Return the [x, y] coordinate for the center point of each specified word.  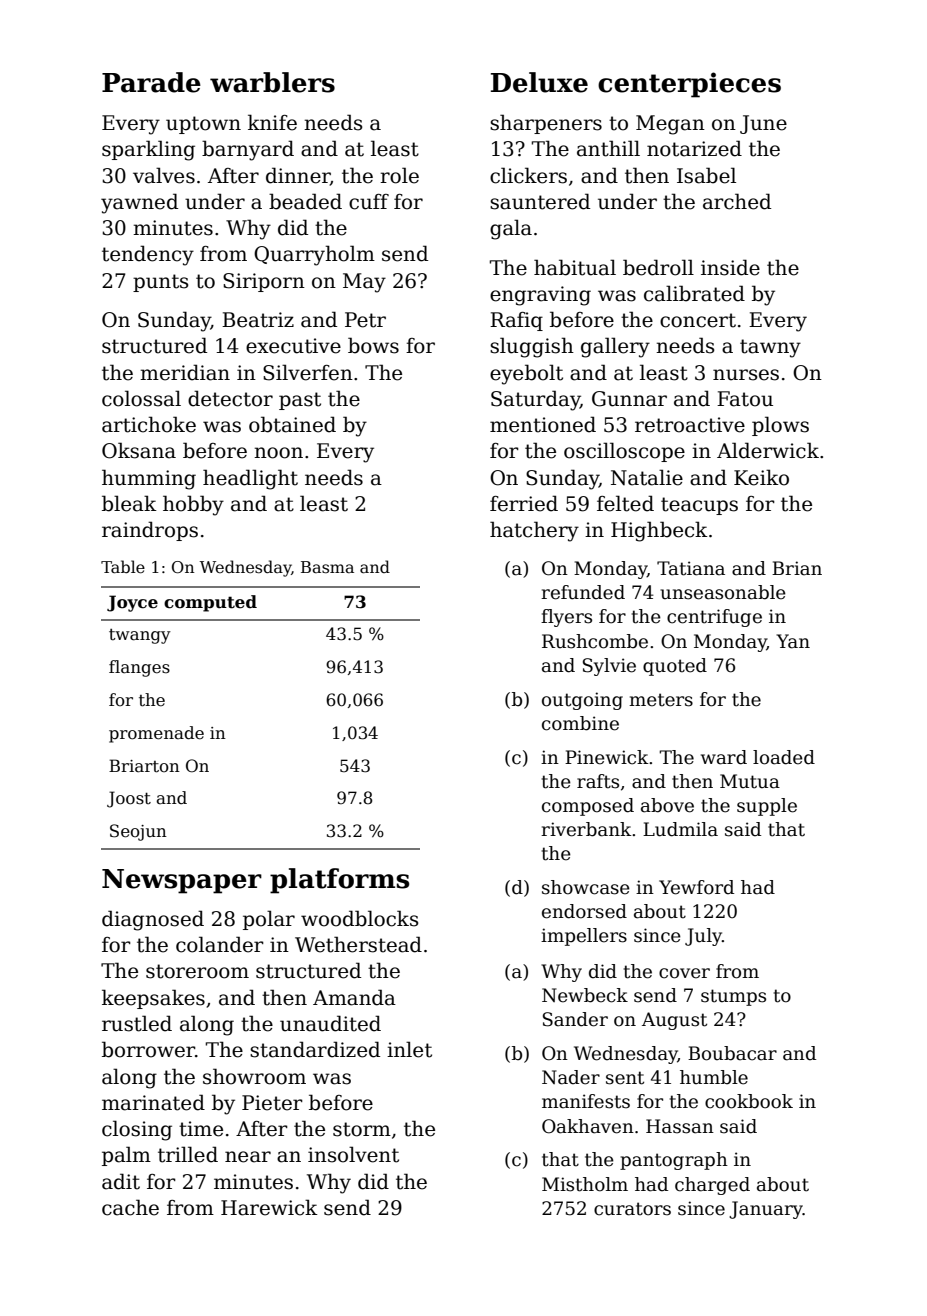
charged [712, 1186]
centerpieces [689, 85]
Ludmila [680, 829]
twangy [140, 636]
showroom [254, 1076]
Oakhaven [588, 1126]
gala [511, 229]
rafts [598, 781]
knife [272, 122]
